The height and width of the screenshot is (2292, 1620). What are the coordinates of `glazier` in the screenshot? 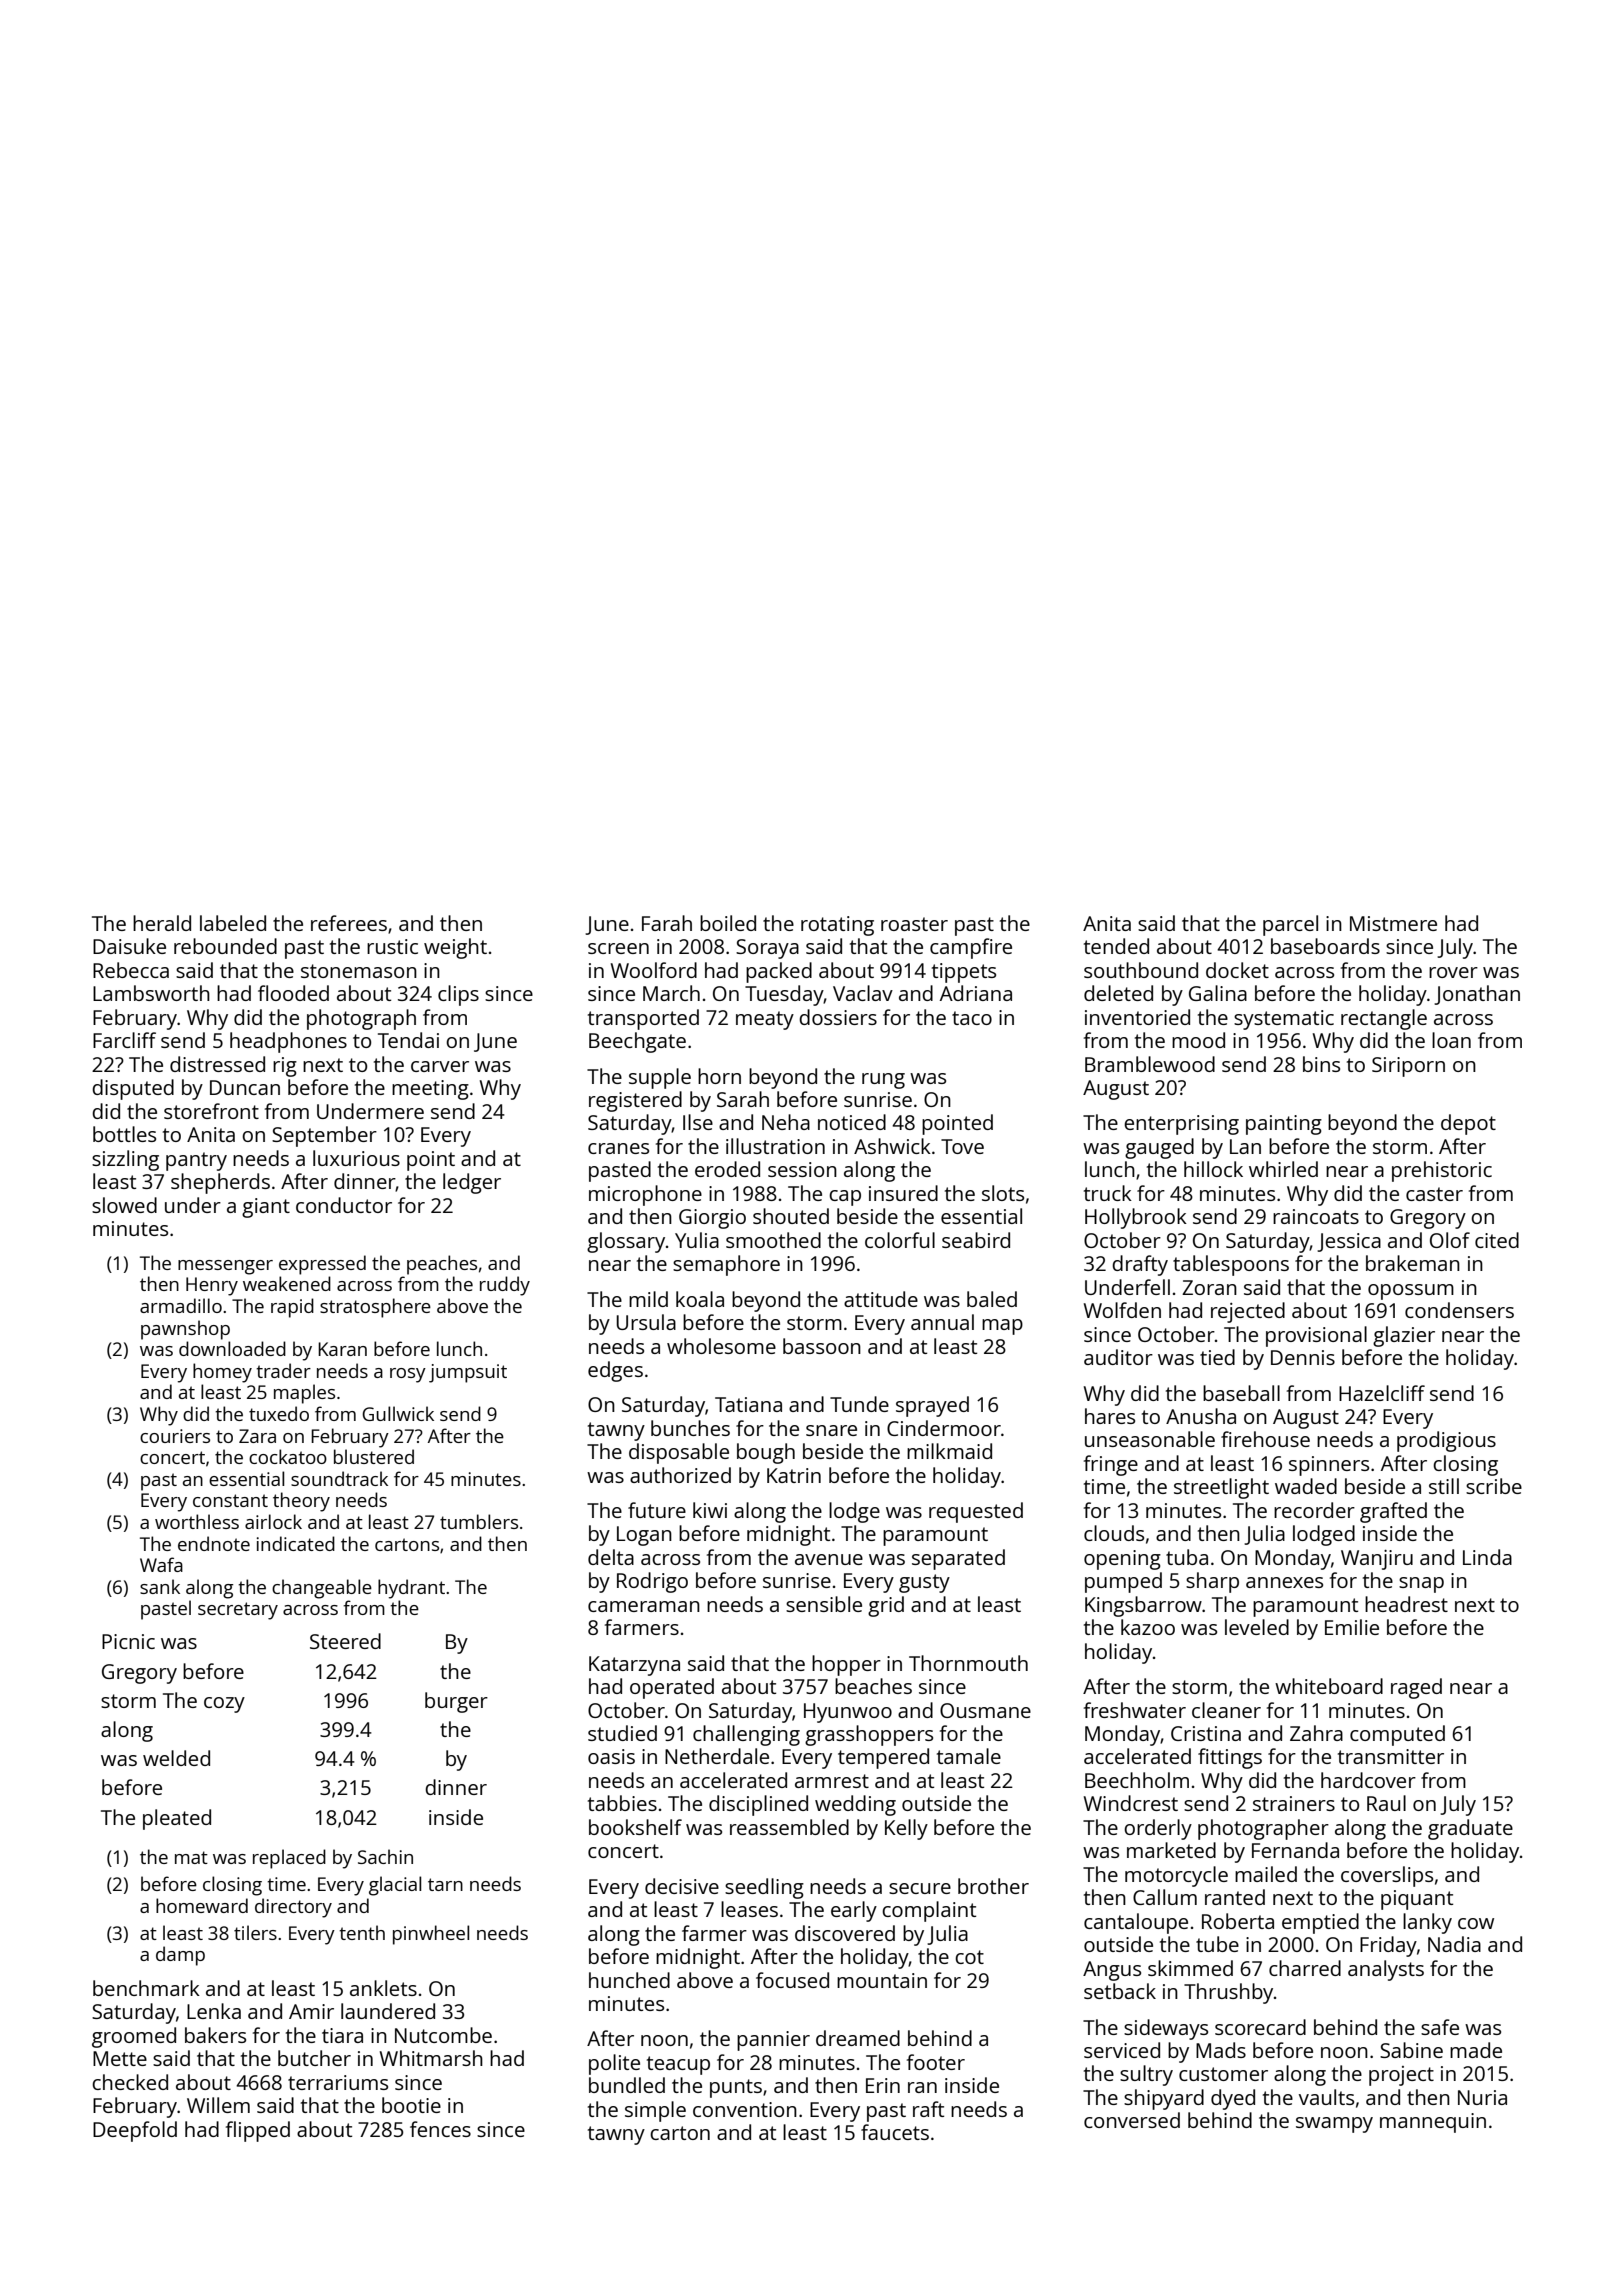 It's located at (1404, 1336).
